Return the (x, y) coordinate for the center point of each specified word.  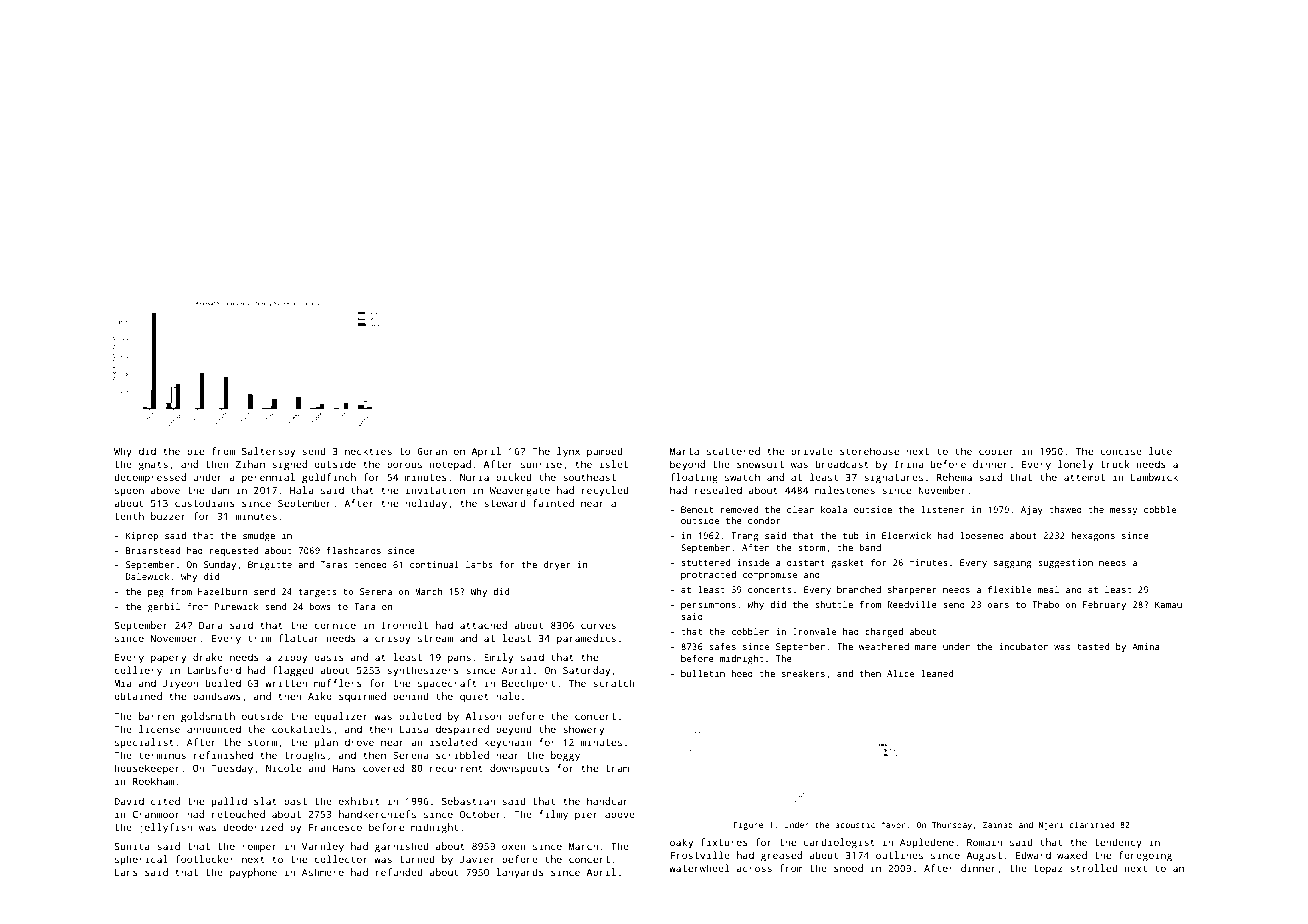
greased (781, 856)
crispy (392, 639)
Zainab (998, 824)
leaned (937, 673)
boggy (565, 756)
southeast (589, 477)
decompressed (150, 478)
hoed (742, 673)
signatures (893, 478)
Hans (344, 768)
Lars (126, 872)
